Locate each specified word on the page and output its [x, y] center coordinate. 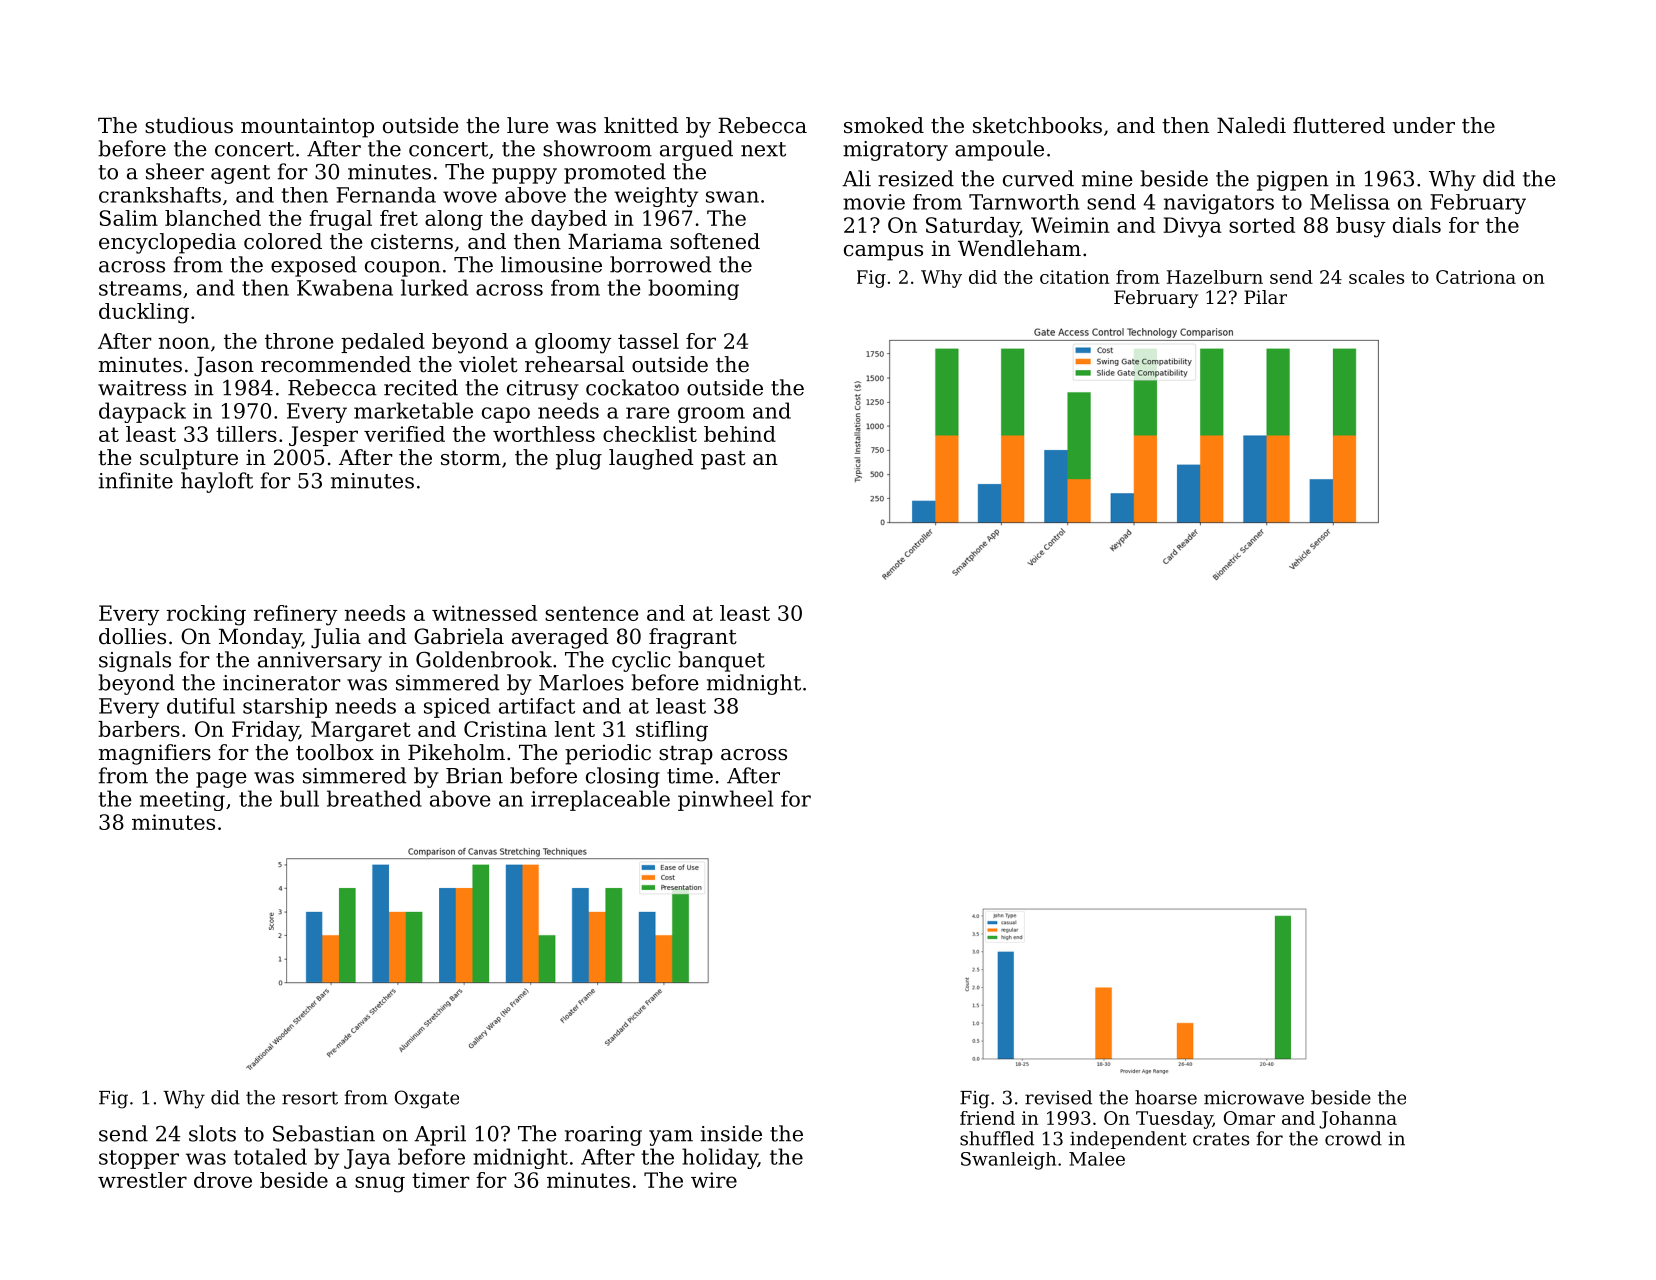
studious [189, 125]
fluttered [1339, 125]
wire [714, 1180]
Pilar [1265, 297]
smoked [884, 125]
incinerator [282, 683]
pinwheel [725, 800]
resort [310, 1098]
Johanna [1358, 1120]
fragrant [693, 638]
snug [380, 1184]
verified [404, 434]
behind [740, 434]
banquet [721, 661]
